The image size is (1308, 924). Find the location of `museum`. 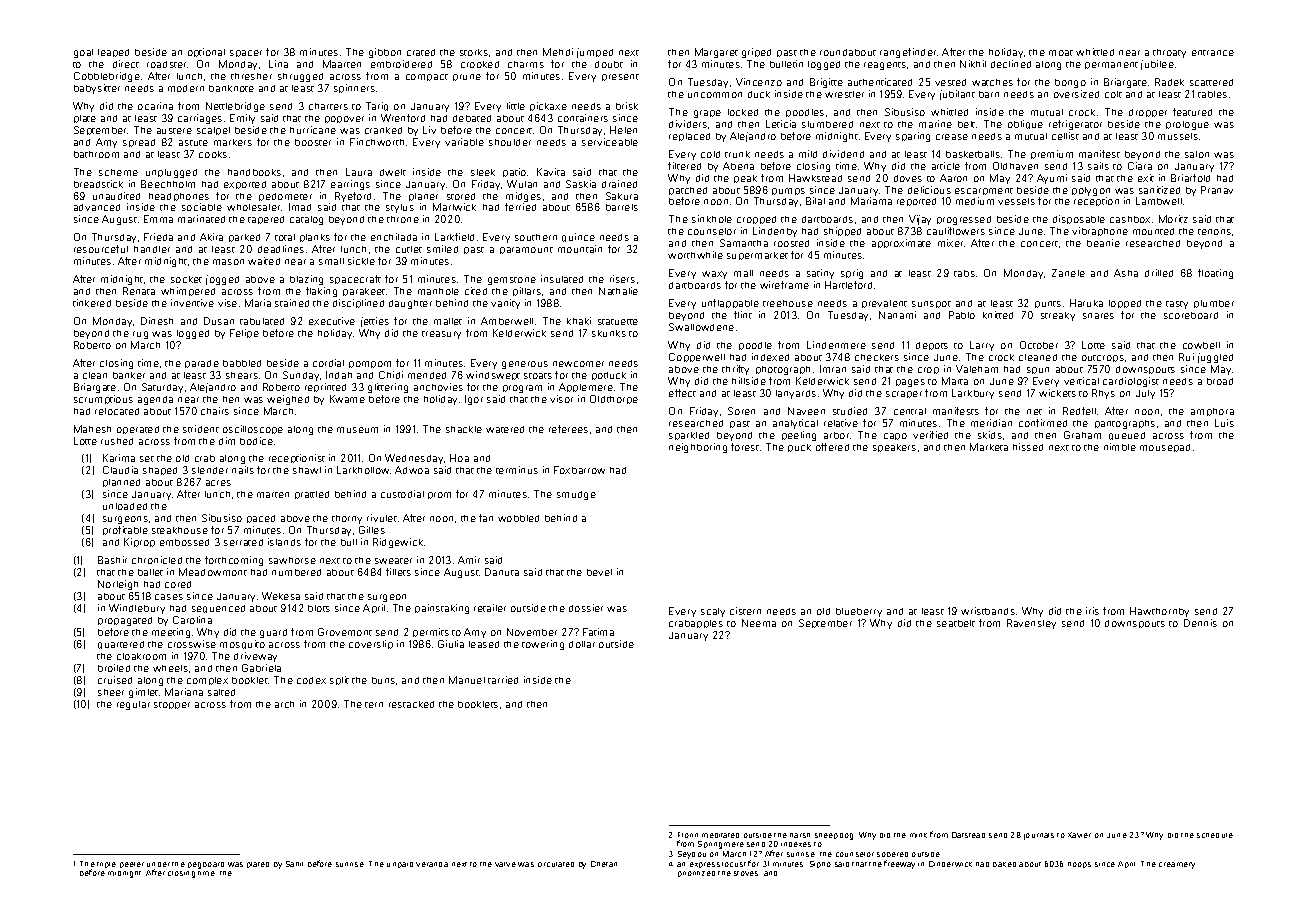

museum is located at coordinates (357, 430).
